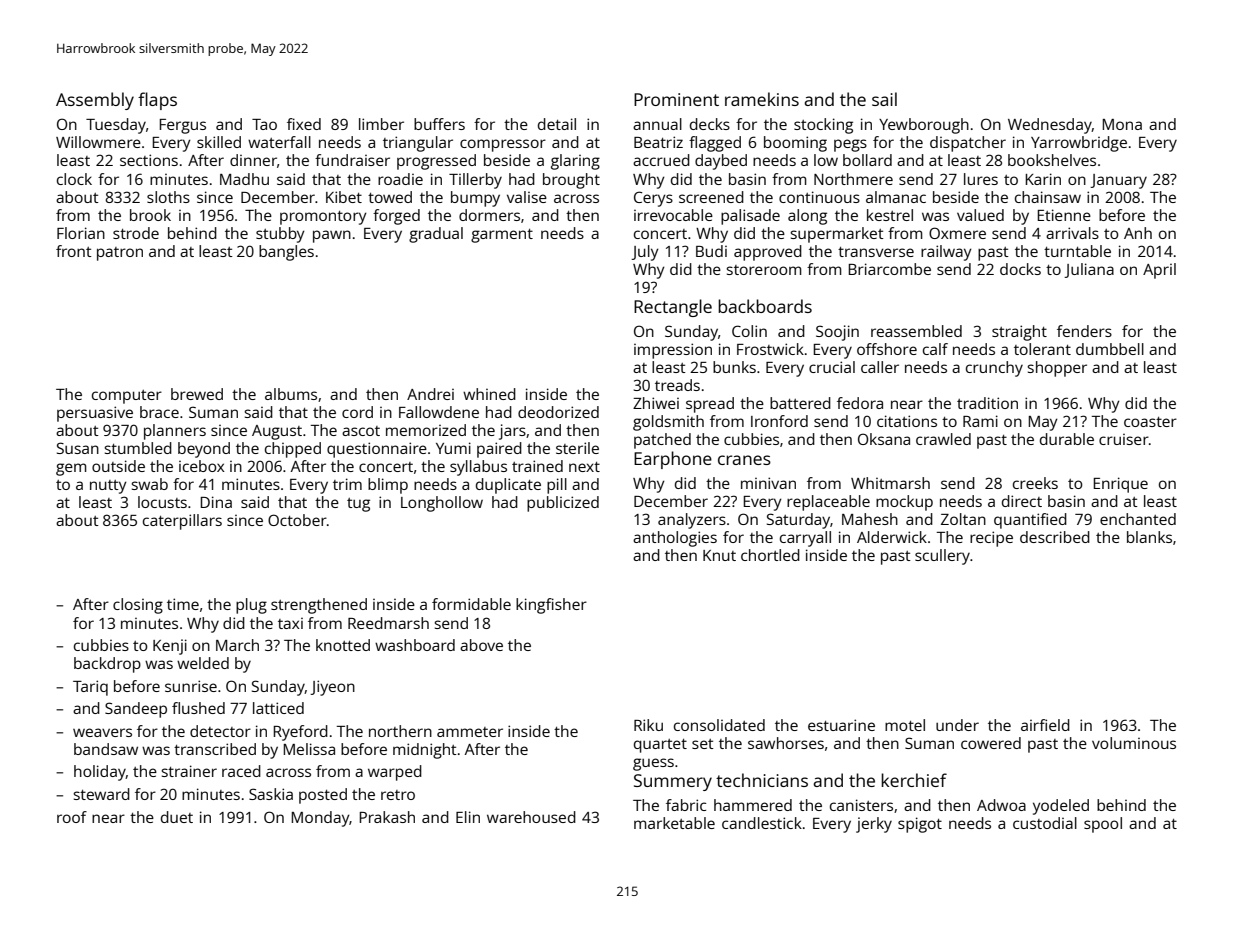  I want to click on roof, so click(72, 817).
